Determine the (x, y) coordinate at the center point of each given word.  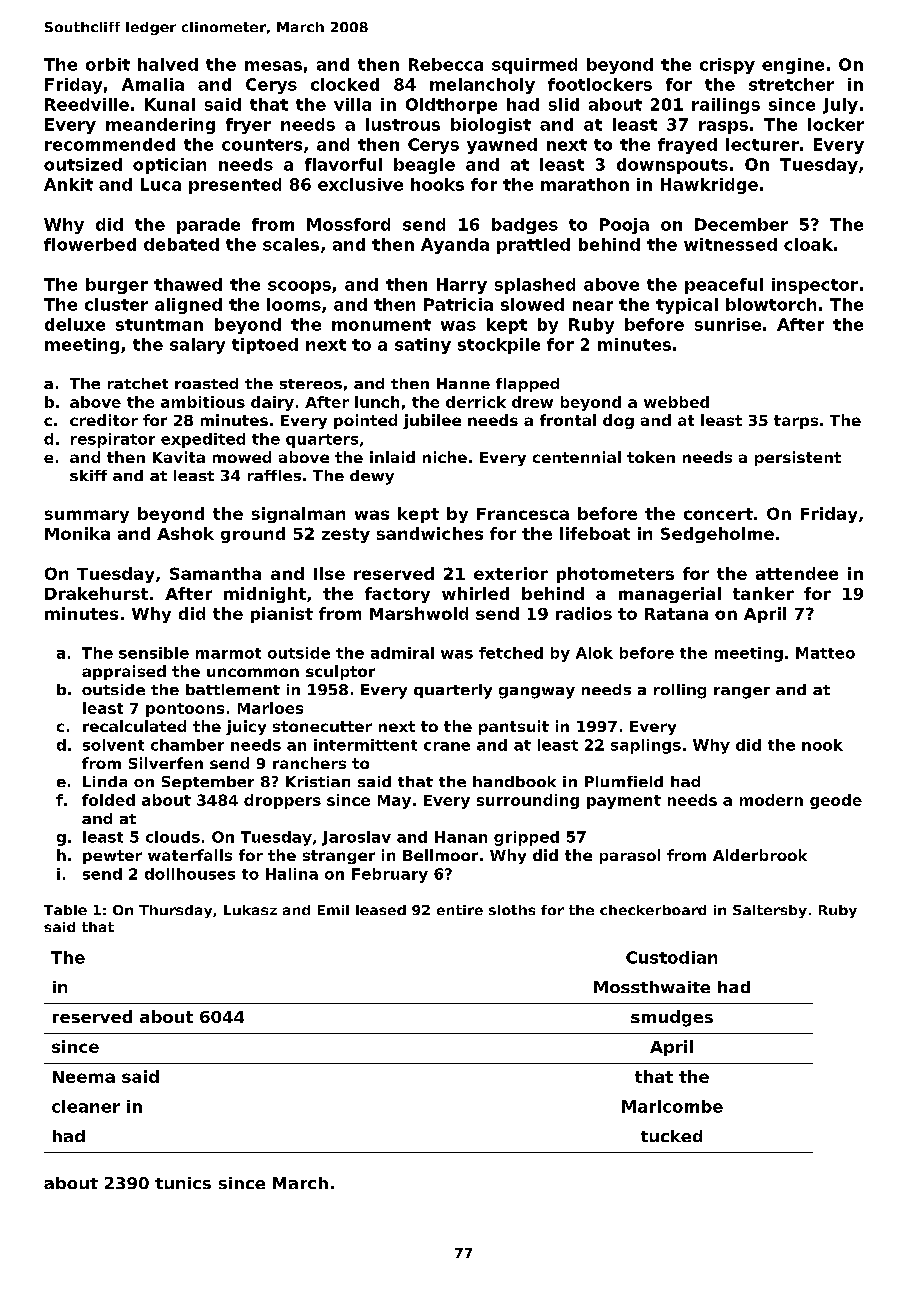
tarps (796, 422)
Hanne (463, 383)
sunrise (728, 324)
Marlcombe (672, 1106)
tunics (183, 1183)
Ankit (68, 184)
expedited (203, 440)
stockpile (499, 346)
